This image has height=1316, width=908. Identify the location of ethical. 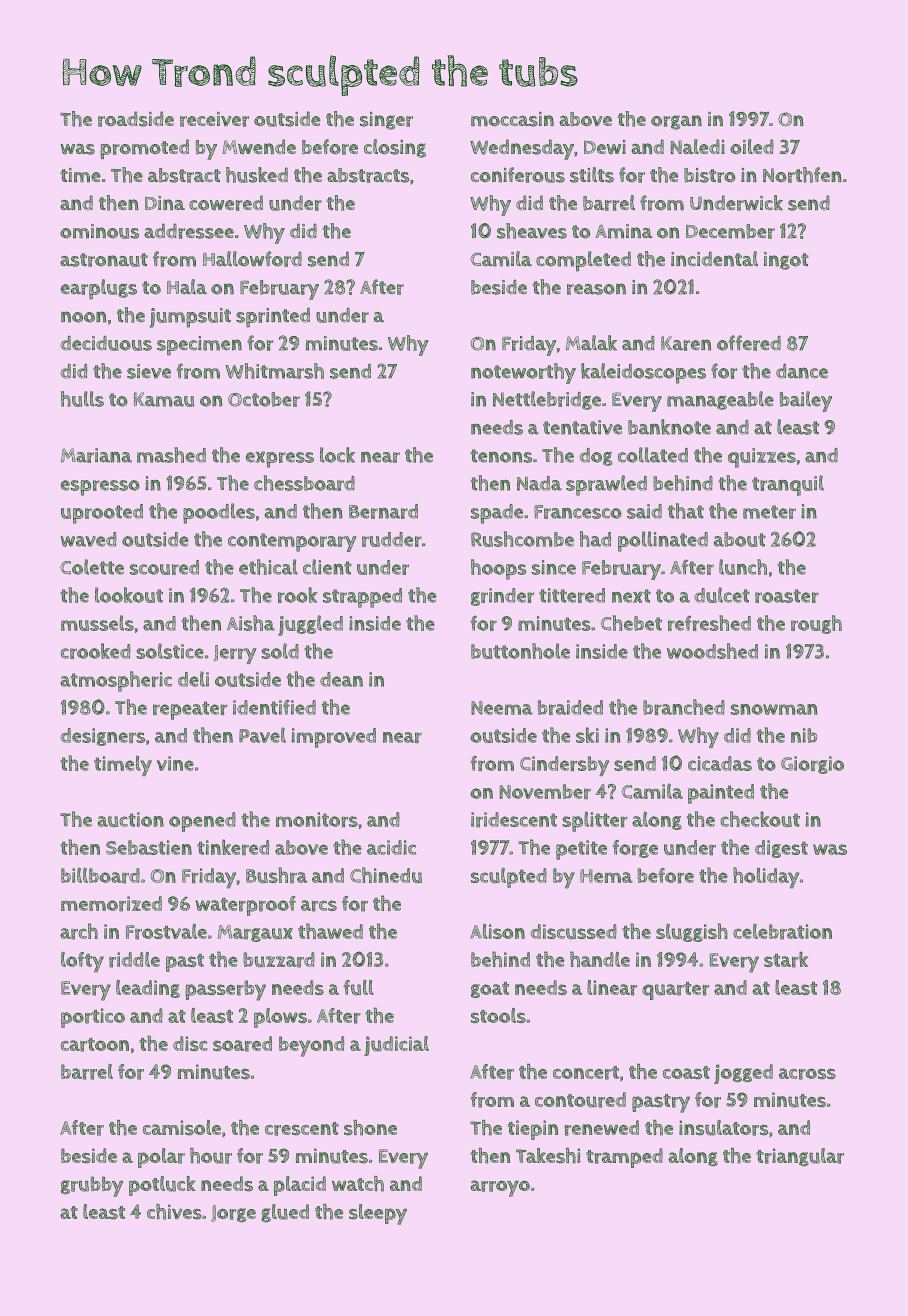
(268, 567).
